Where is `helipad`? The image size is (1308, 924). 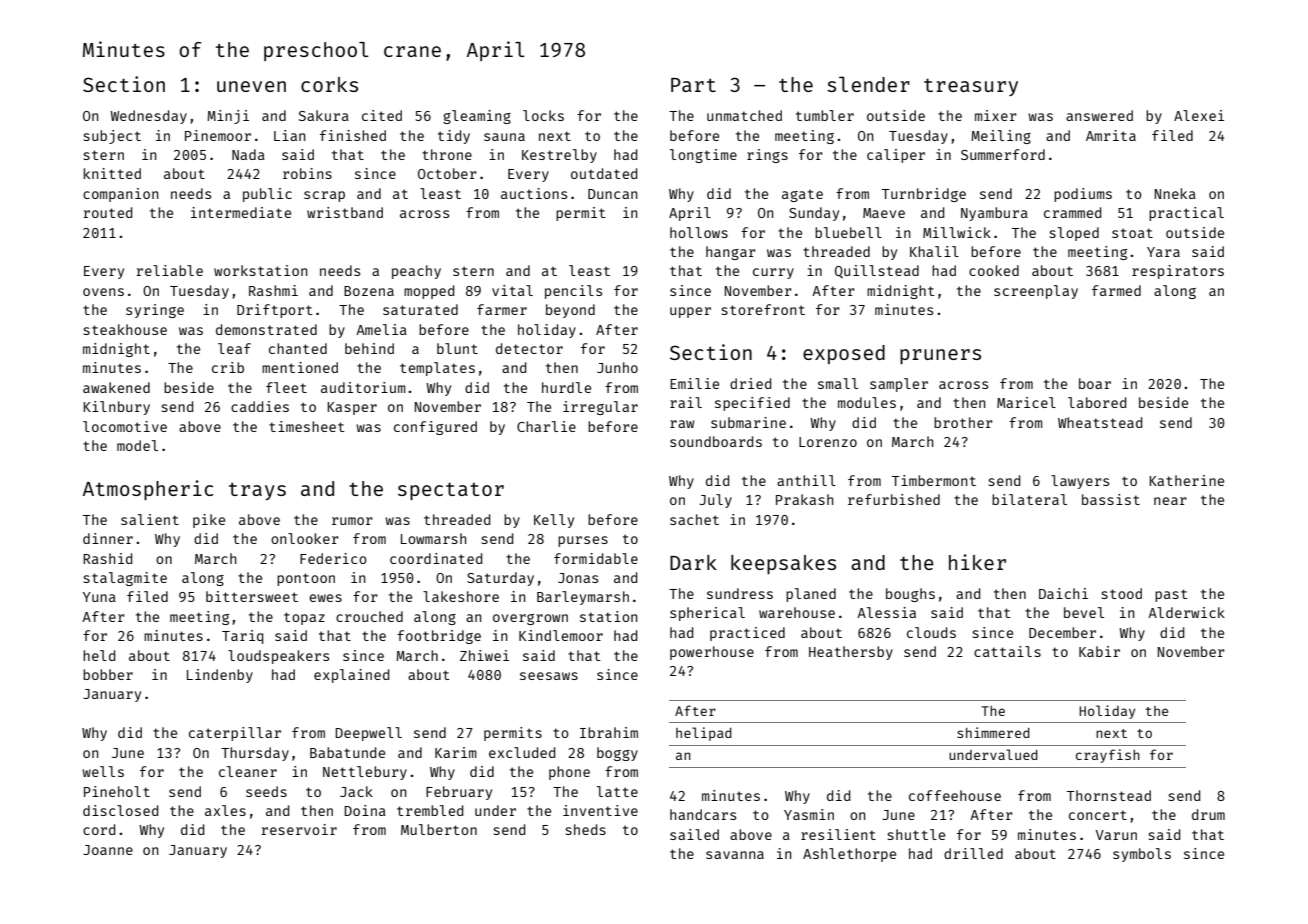
helipad is located at coordinates (704, 734).
